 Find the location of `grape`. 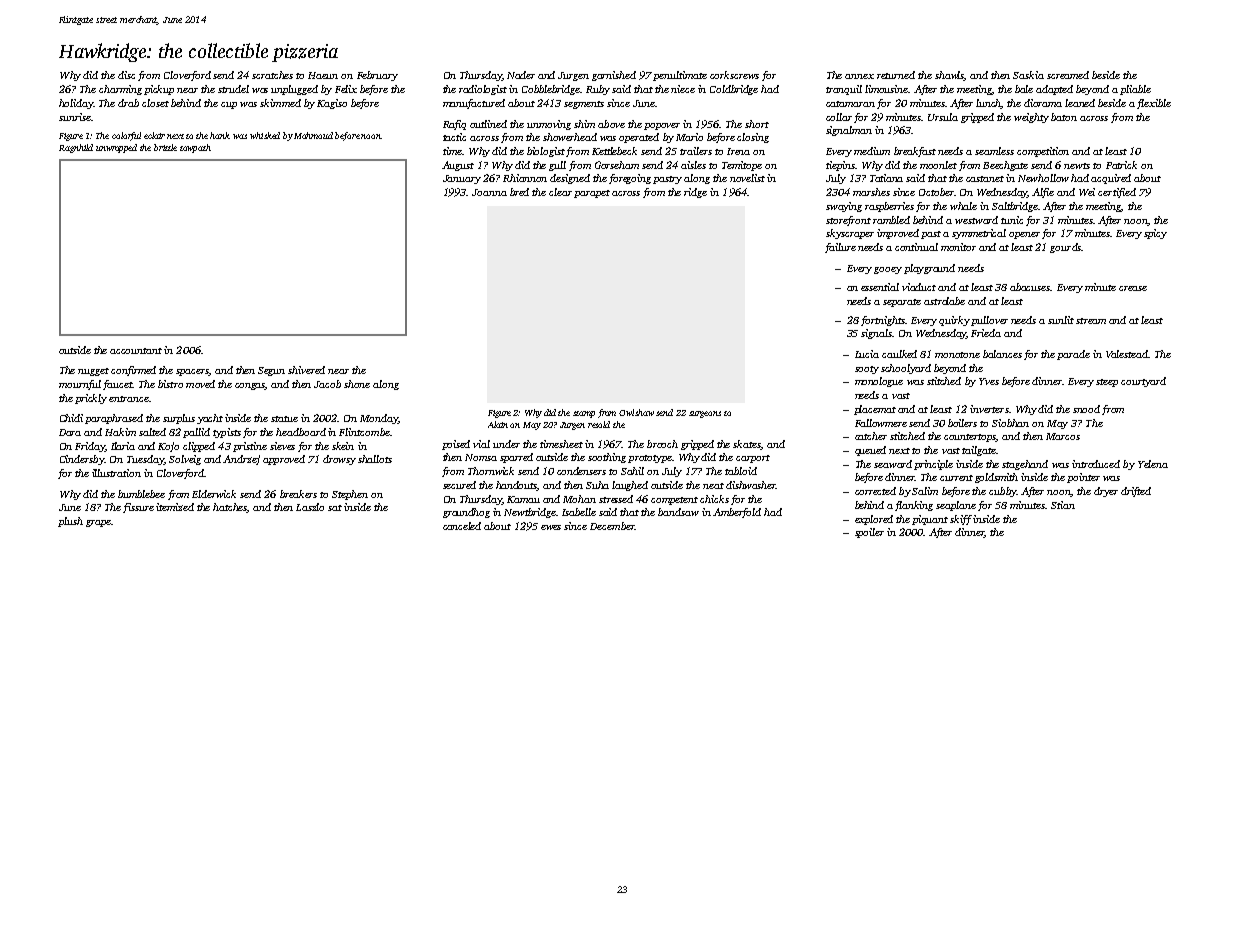

grape is located at coordinates (98, 523).
